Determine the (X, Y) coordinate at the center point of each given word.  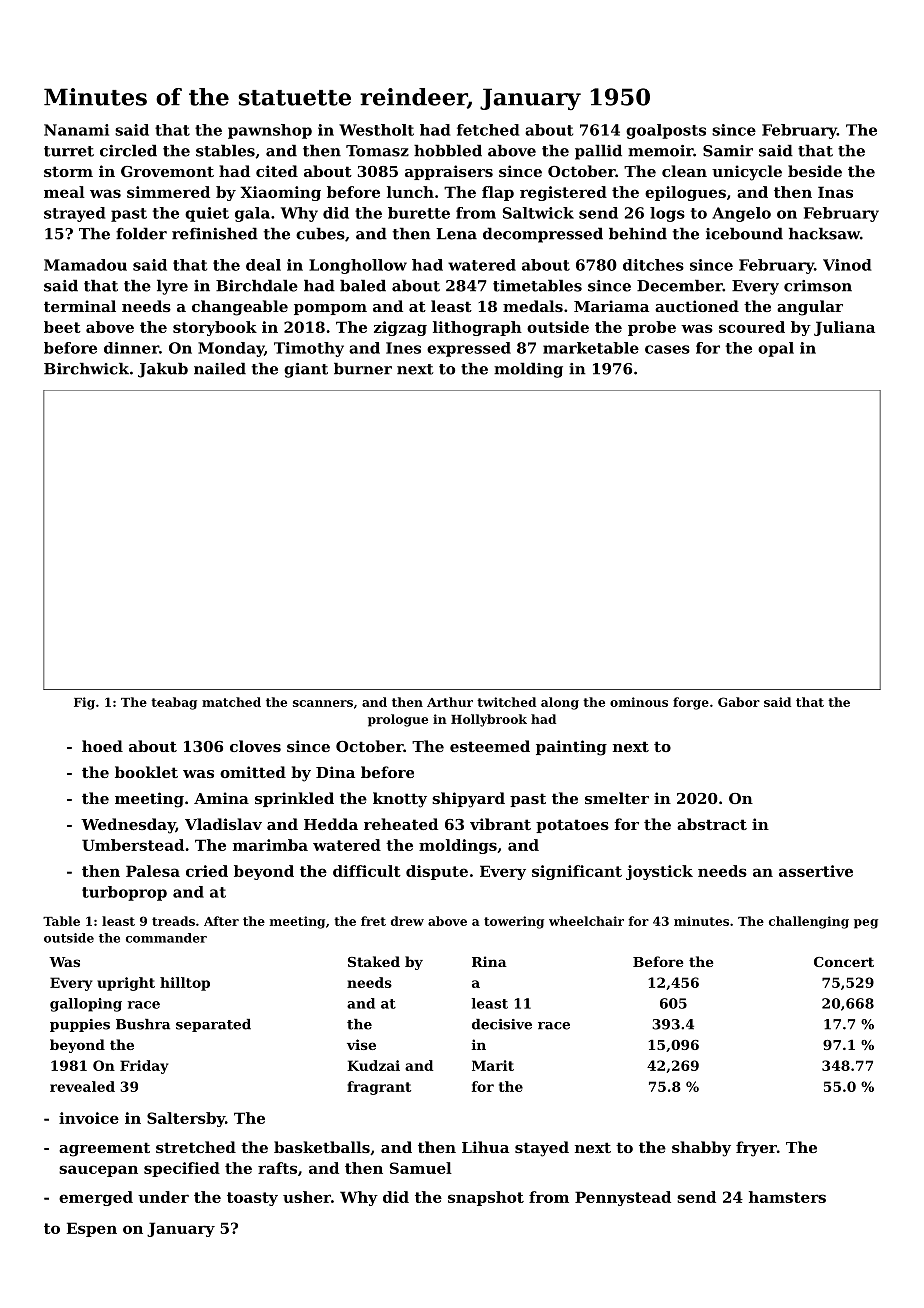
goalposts (666, 131)
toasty (252, 1199)
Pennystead (623, 1198)
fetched (488, 130)
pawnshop (270, 131)
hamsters (787, 1197)
